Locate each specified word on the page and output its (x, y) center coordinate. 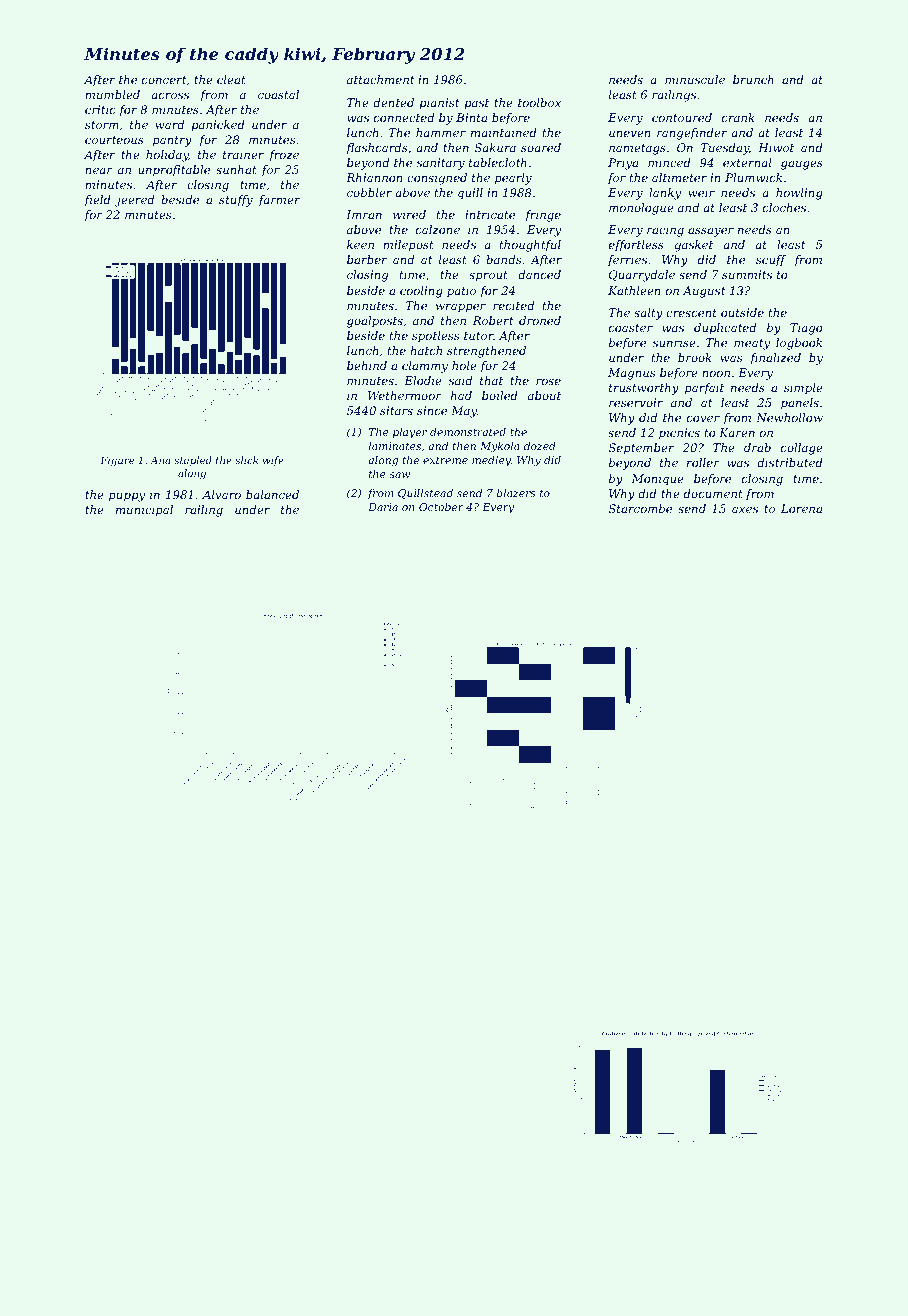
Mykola (500, 447)
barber (367, 259)
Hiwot (776, 147)
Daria (383, 507)
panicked (218, 126)
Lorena (801, 508)
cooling (421, 292)
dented (393, 102)
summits (747, 274)
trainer (243, 154)
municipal (144, 511)
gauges (802, 165)
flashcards (377, 149)
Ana (160, 460)
